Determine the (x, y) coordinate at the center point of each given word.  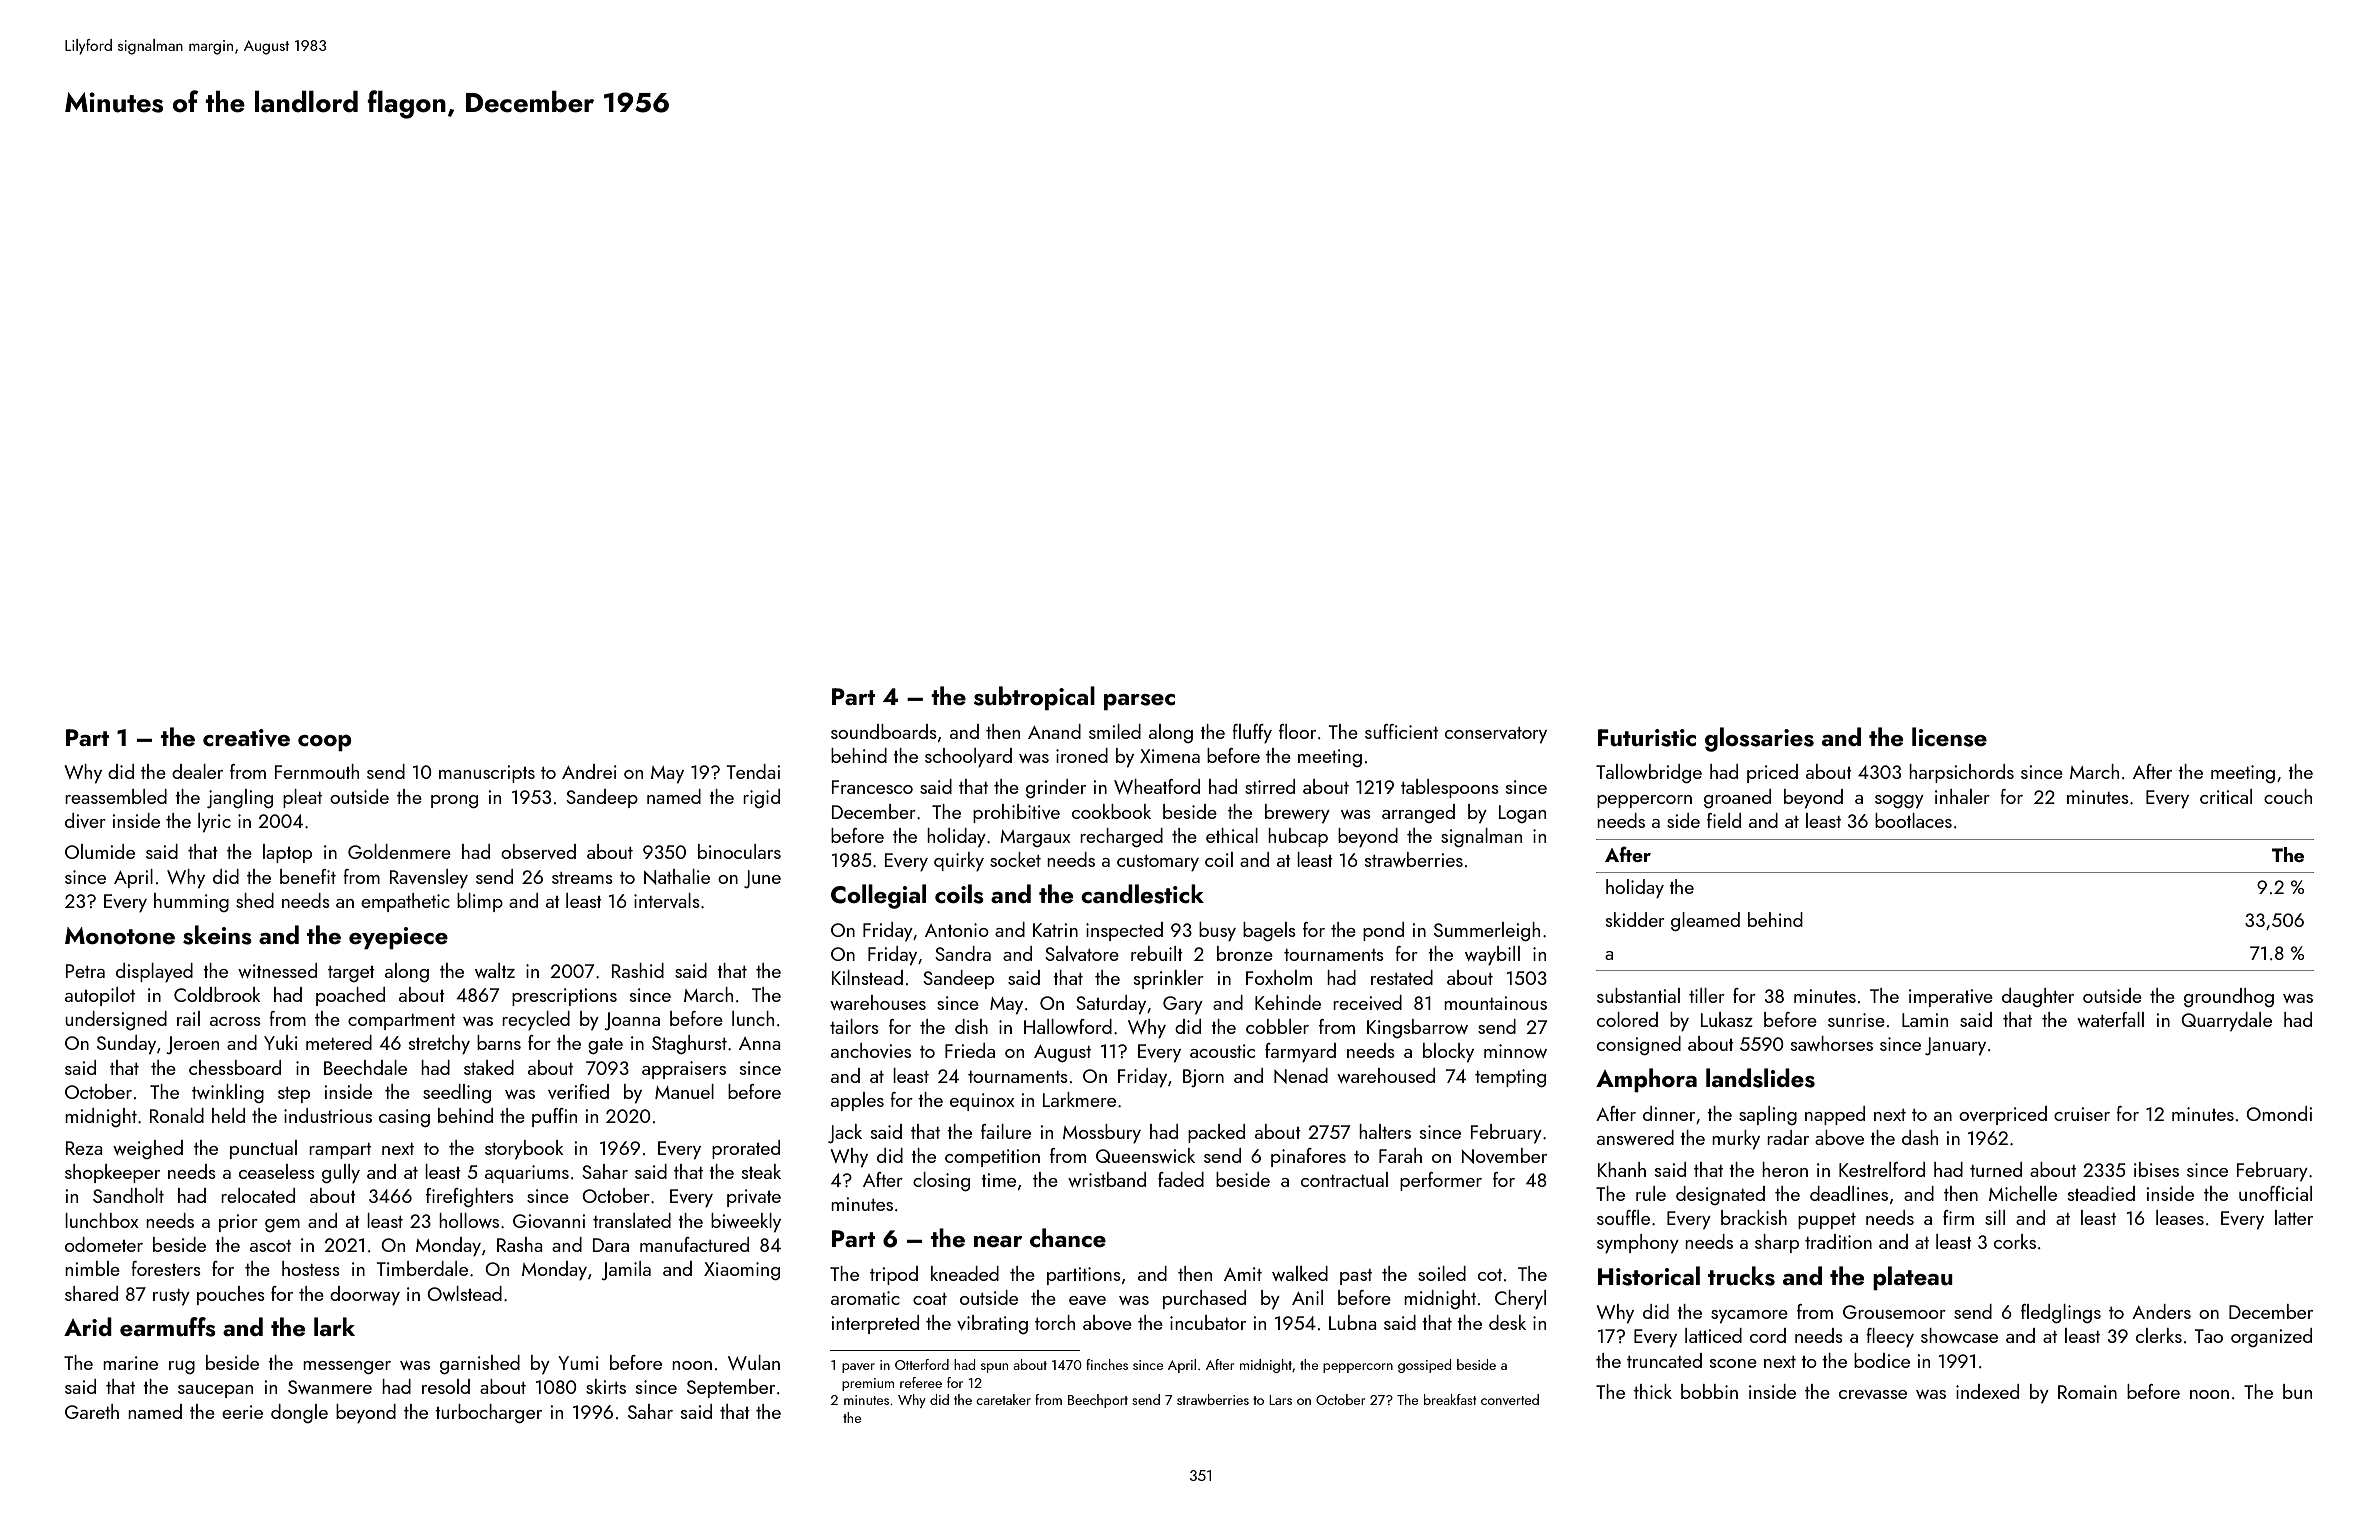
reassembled (116, 796)
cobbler (1277, 1026)
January (1955, 1046)
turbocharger (488, 1413)
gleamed (1705, 921)
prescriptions (564, 997)
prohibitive (1016, 813)
